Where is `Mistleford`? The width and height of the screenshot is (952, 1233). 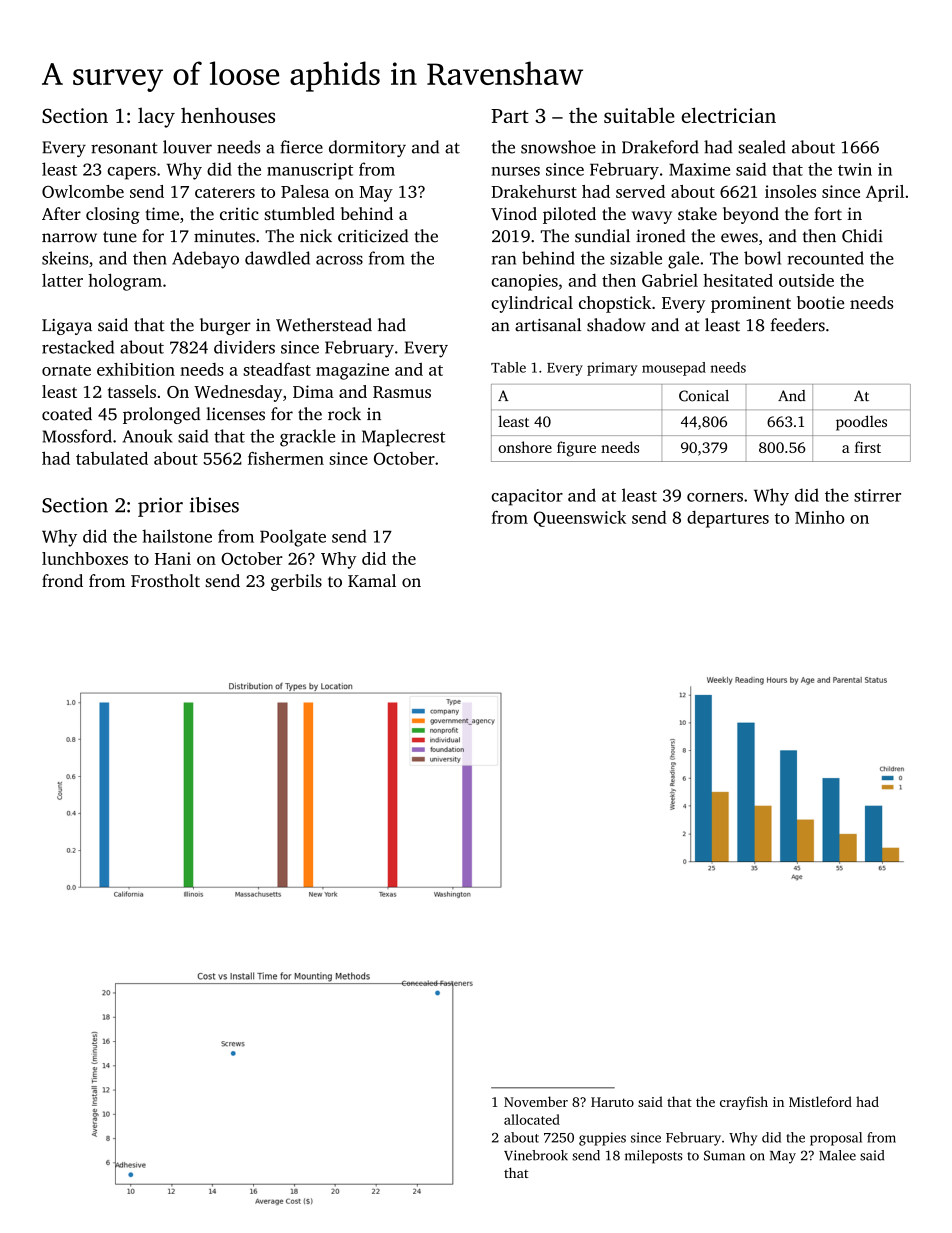 Mistleford is located at coordinates (820, 1101).
